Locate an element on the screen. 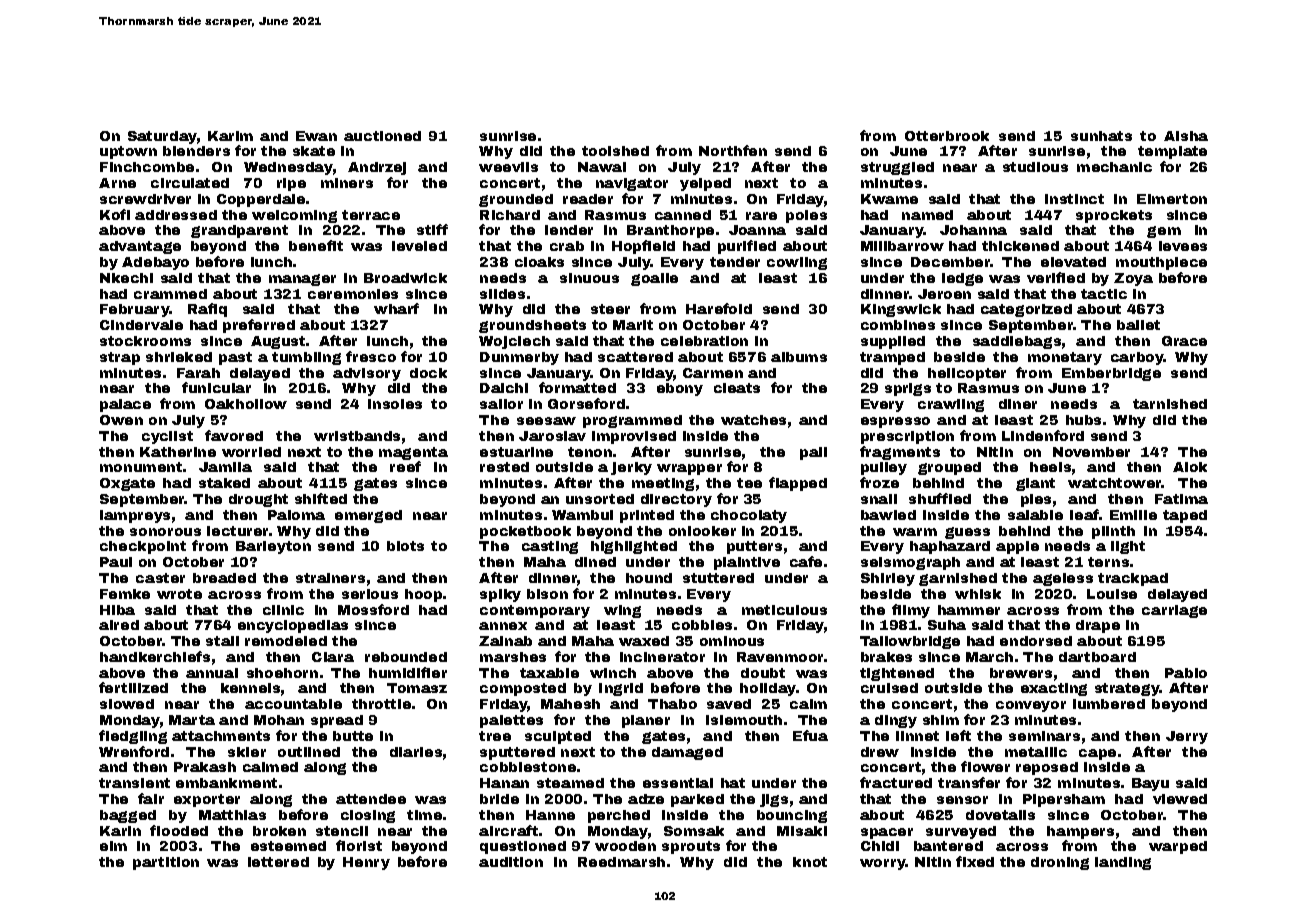 The image size is (1308, 924). sunhats is located at coordinates (1101, 136).
